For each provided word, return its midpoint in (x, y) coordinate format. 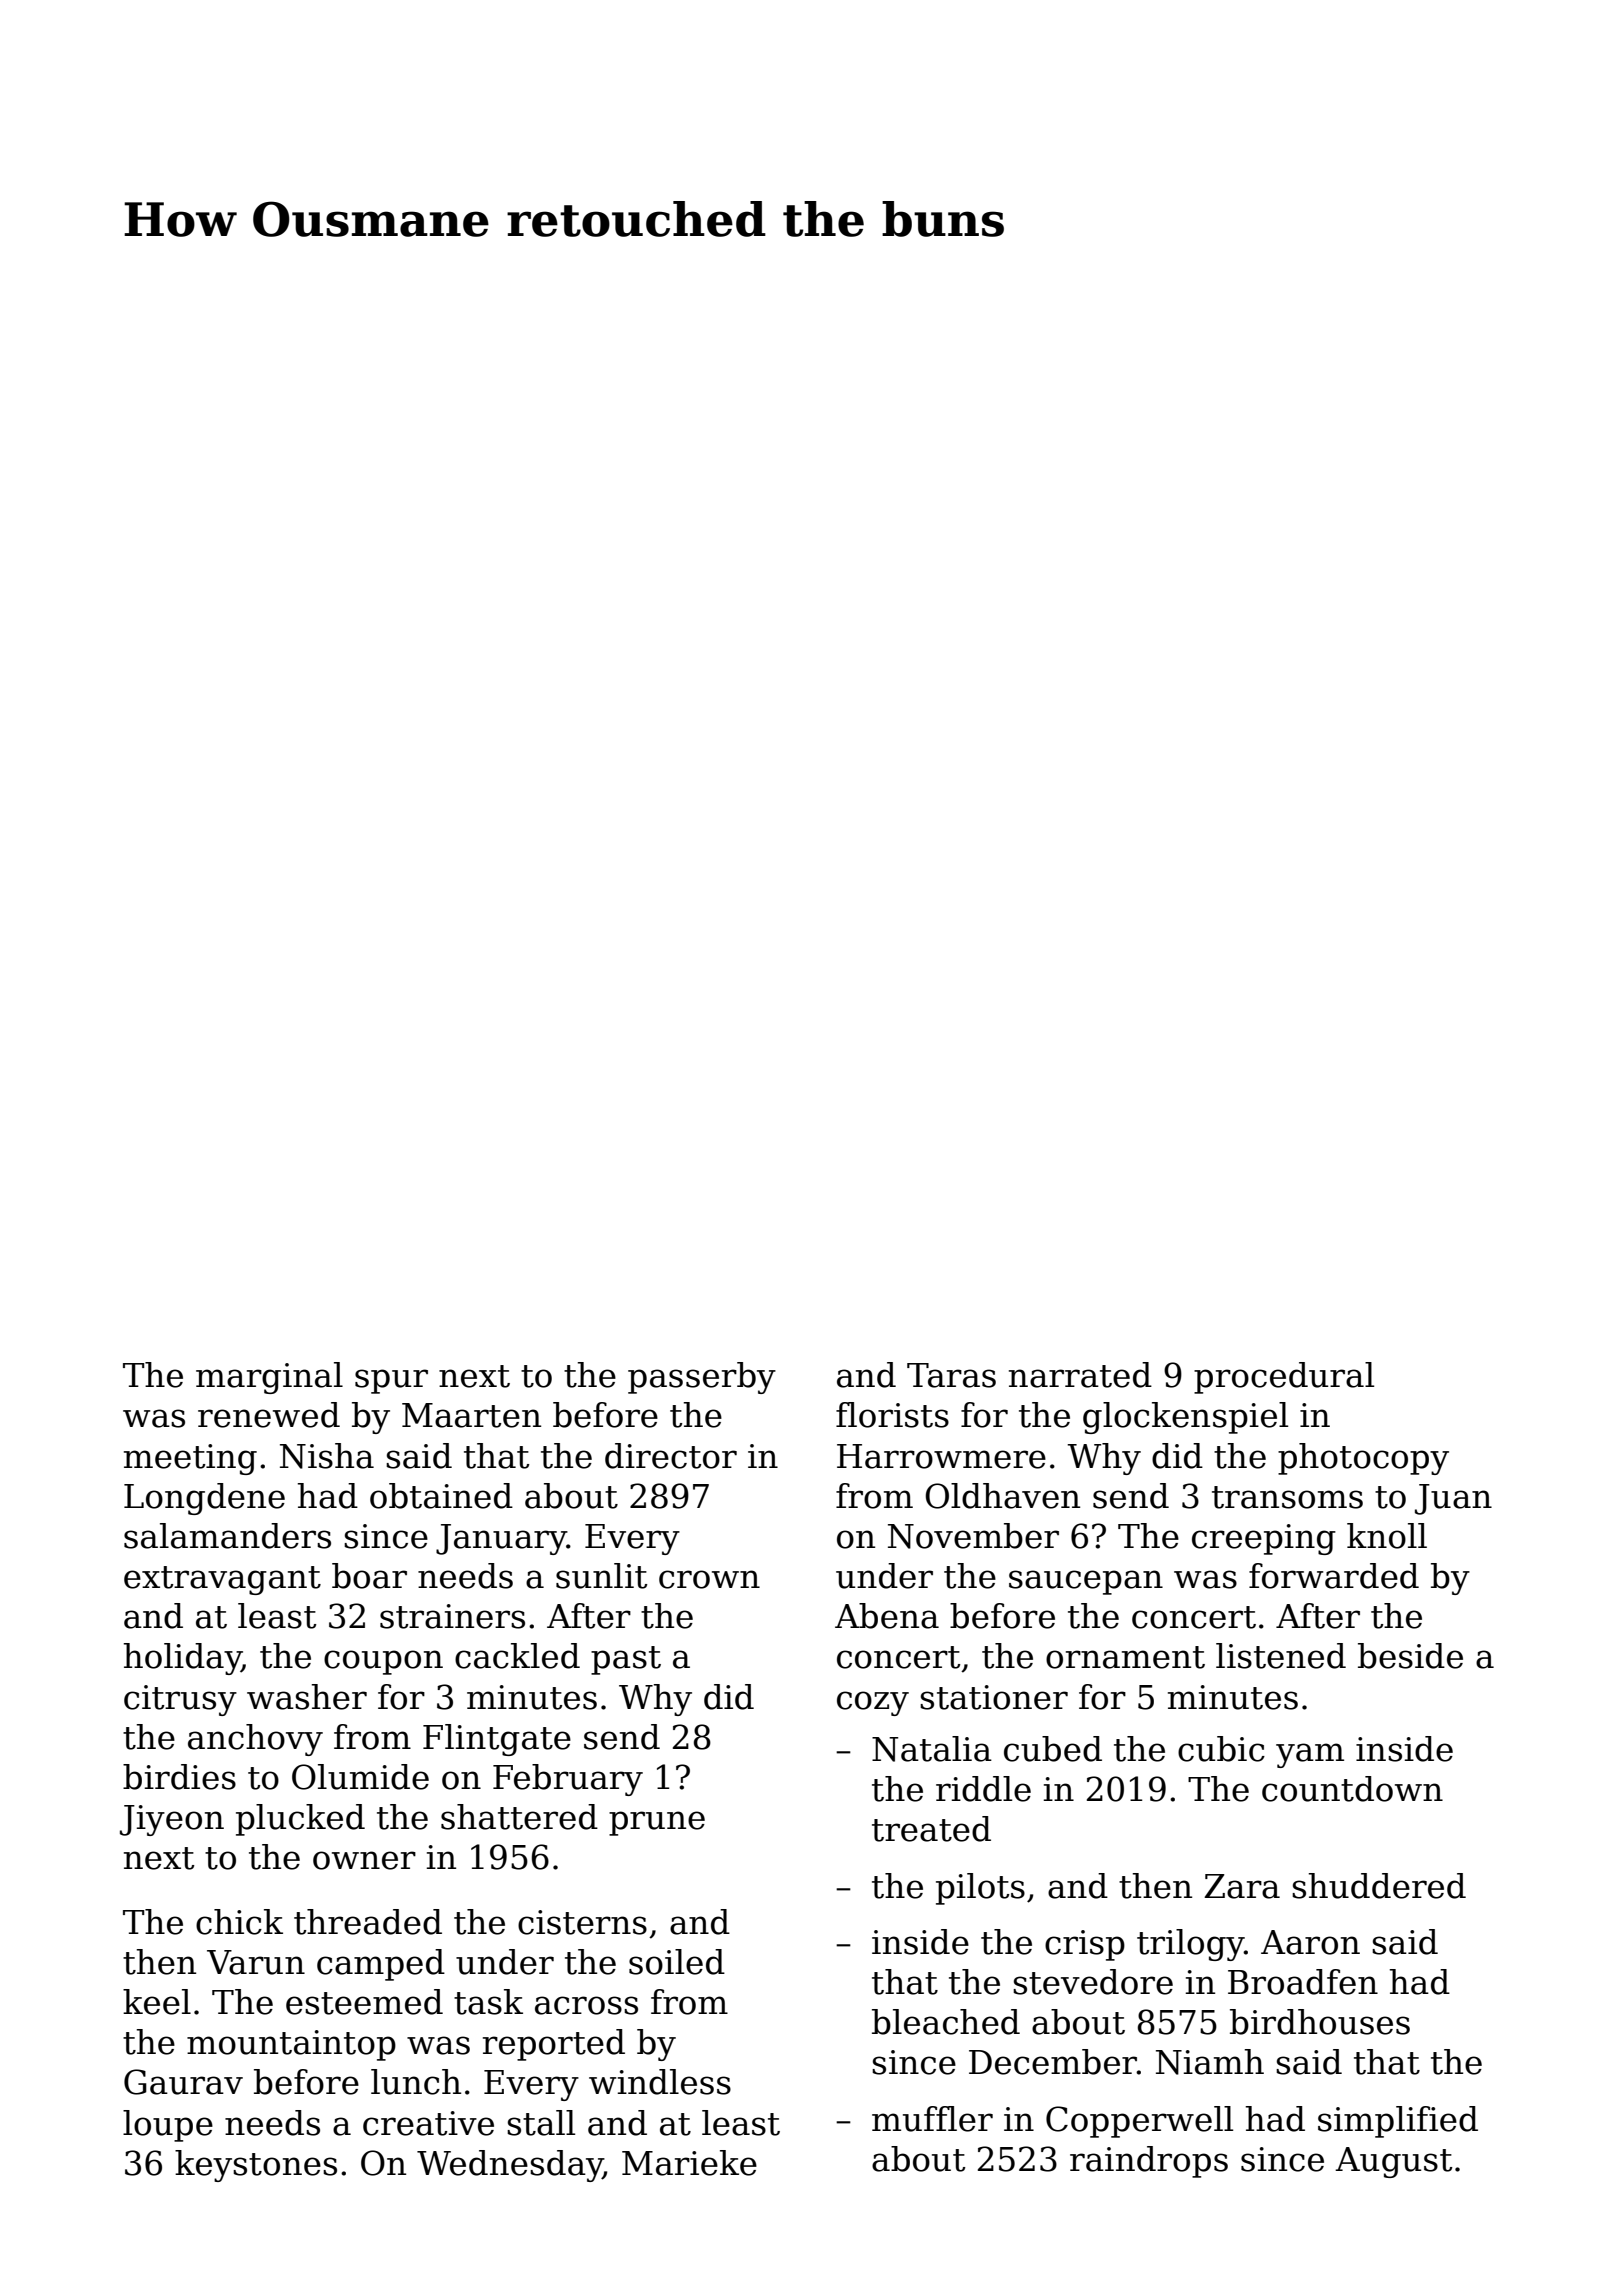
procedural (1284, 1378)
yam (1310, 1755)
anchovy (255, 1740)
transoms (1287, 1497)
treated (931, 1829)
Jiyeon (172, 1820)
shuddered (1379, 1886)
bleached (946, 2022)
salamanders (227, 1536)
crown (709, 1579)
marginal (269, 1378)
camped (381, 1965)
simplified (1398, 2122)
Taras (951, 1375)
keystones (256, 2166)
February (568, 1780)
